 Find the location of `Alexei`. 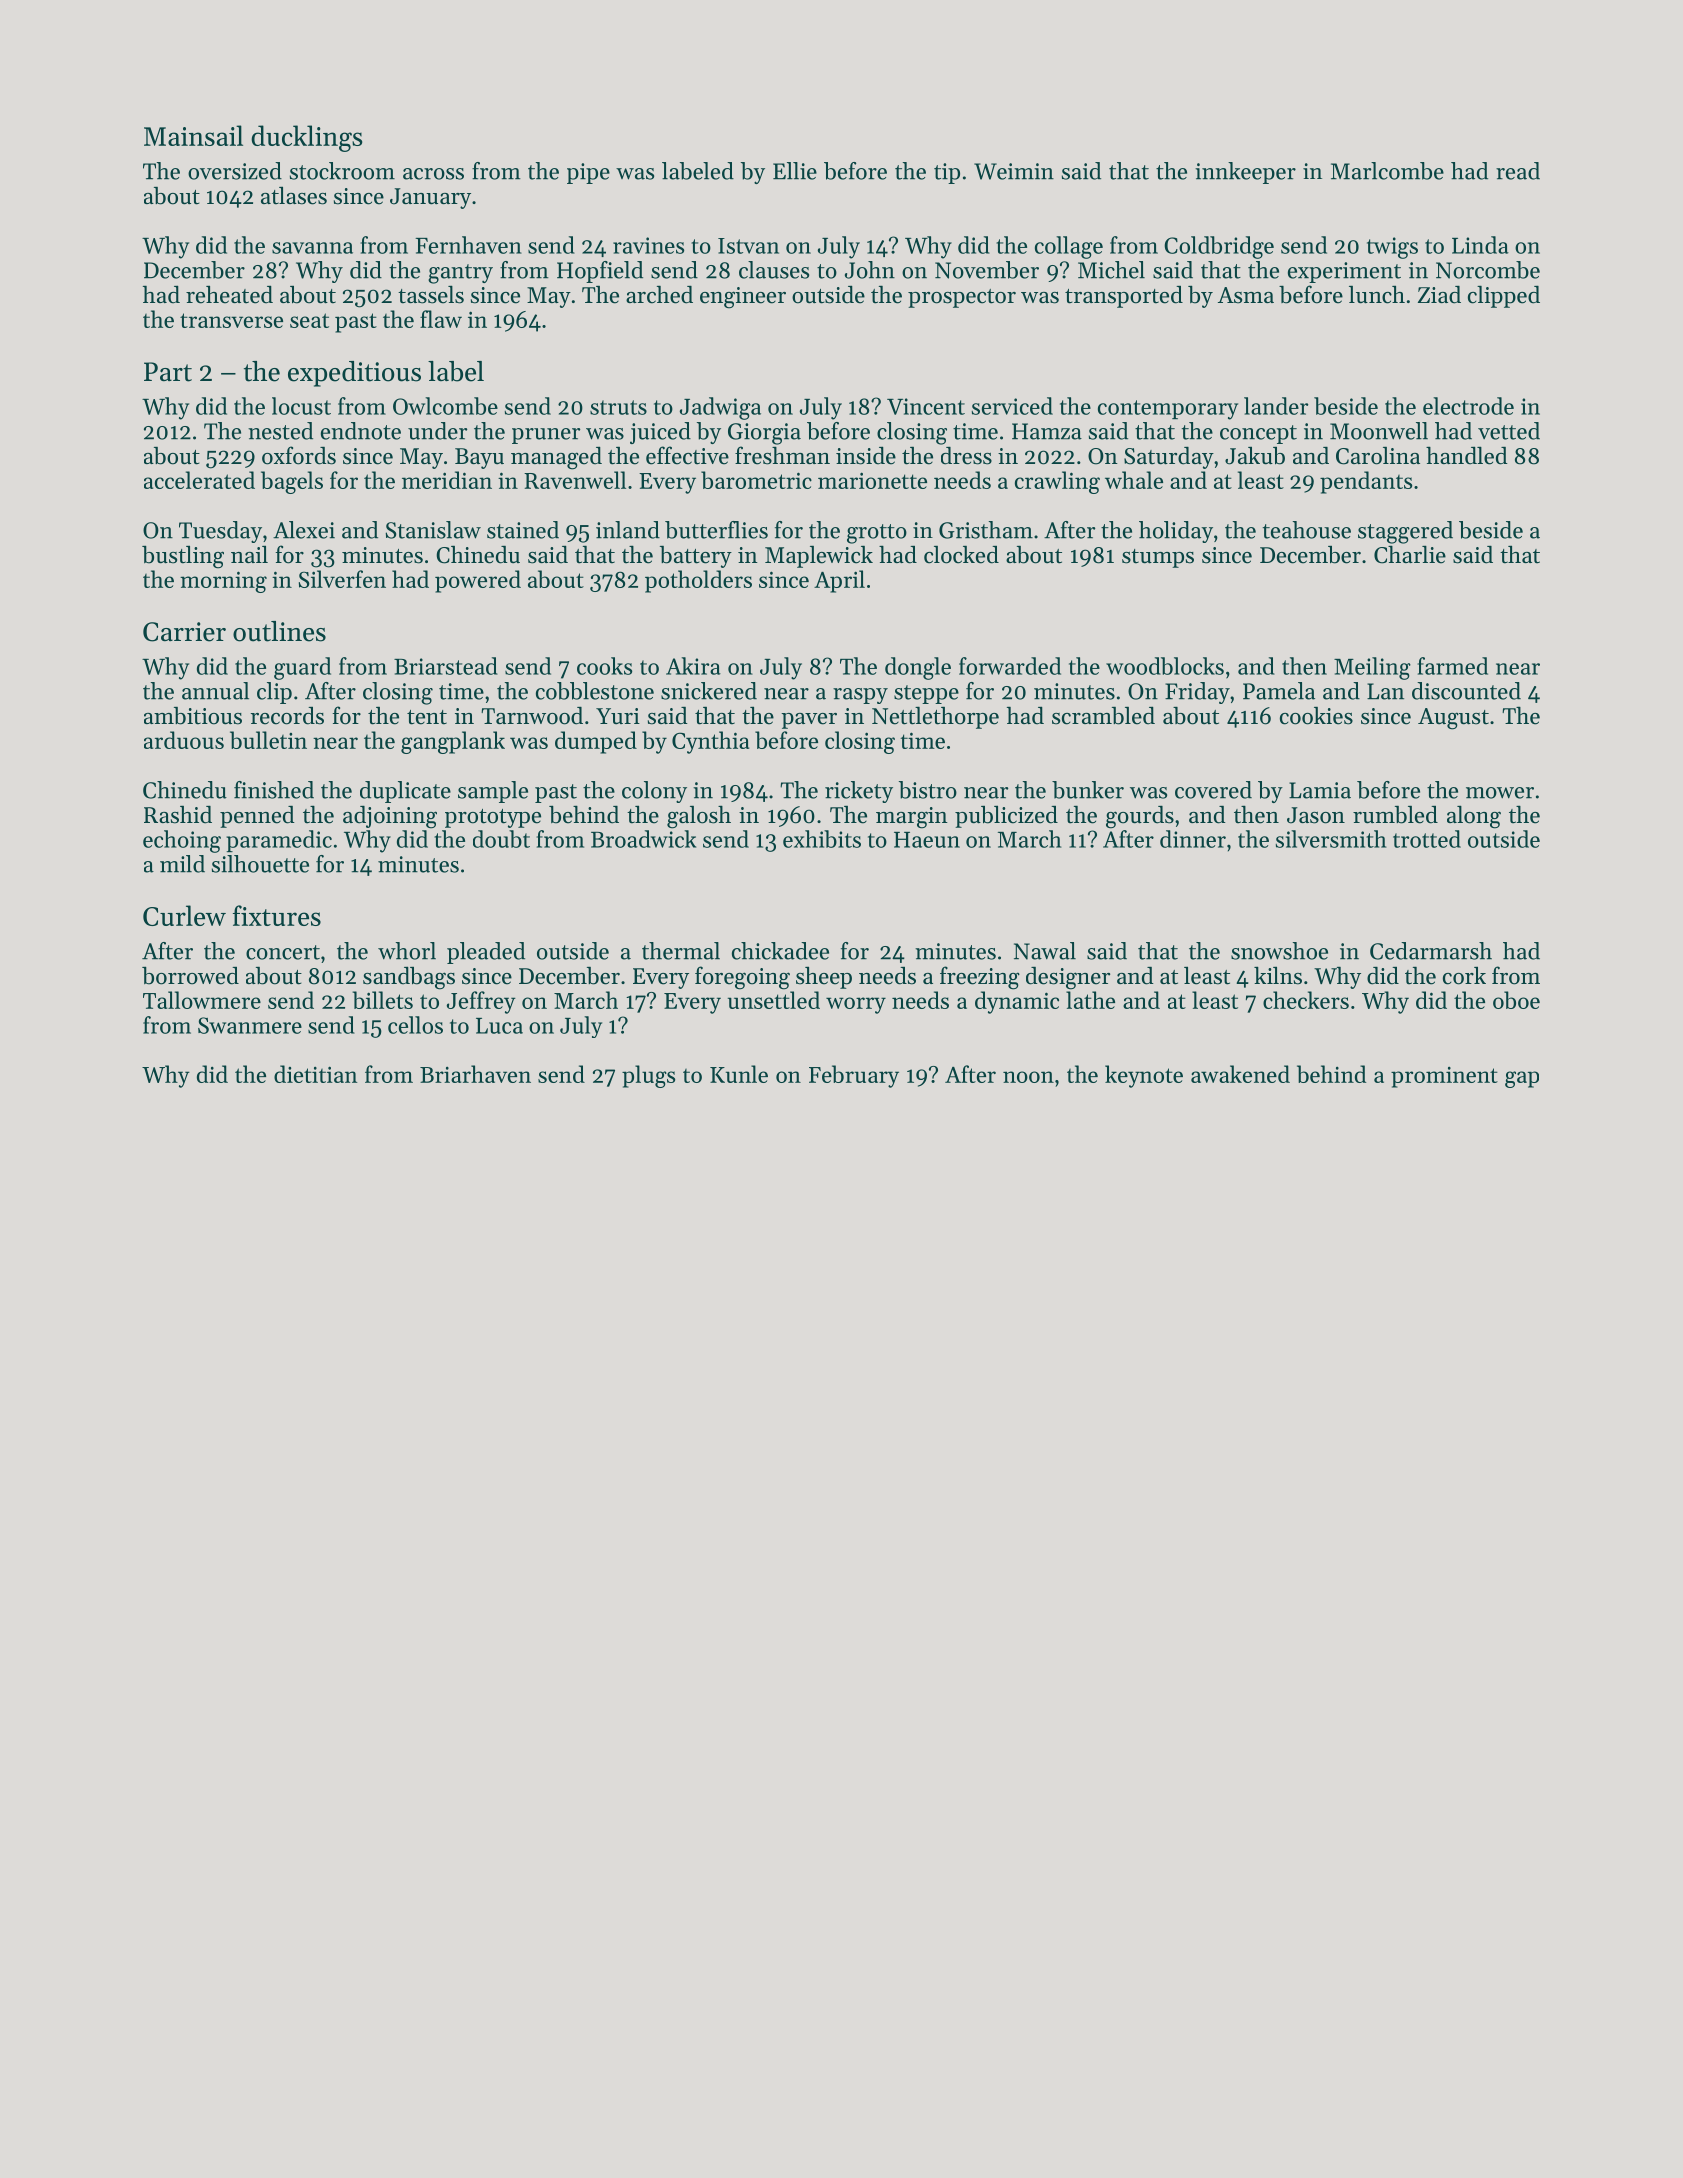

Alexei is located at coordinates (304, 530).
